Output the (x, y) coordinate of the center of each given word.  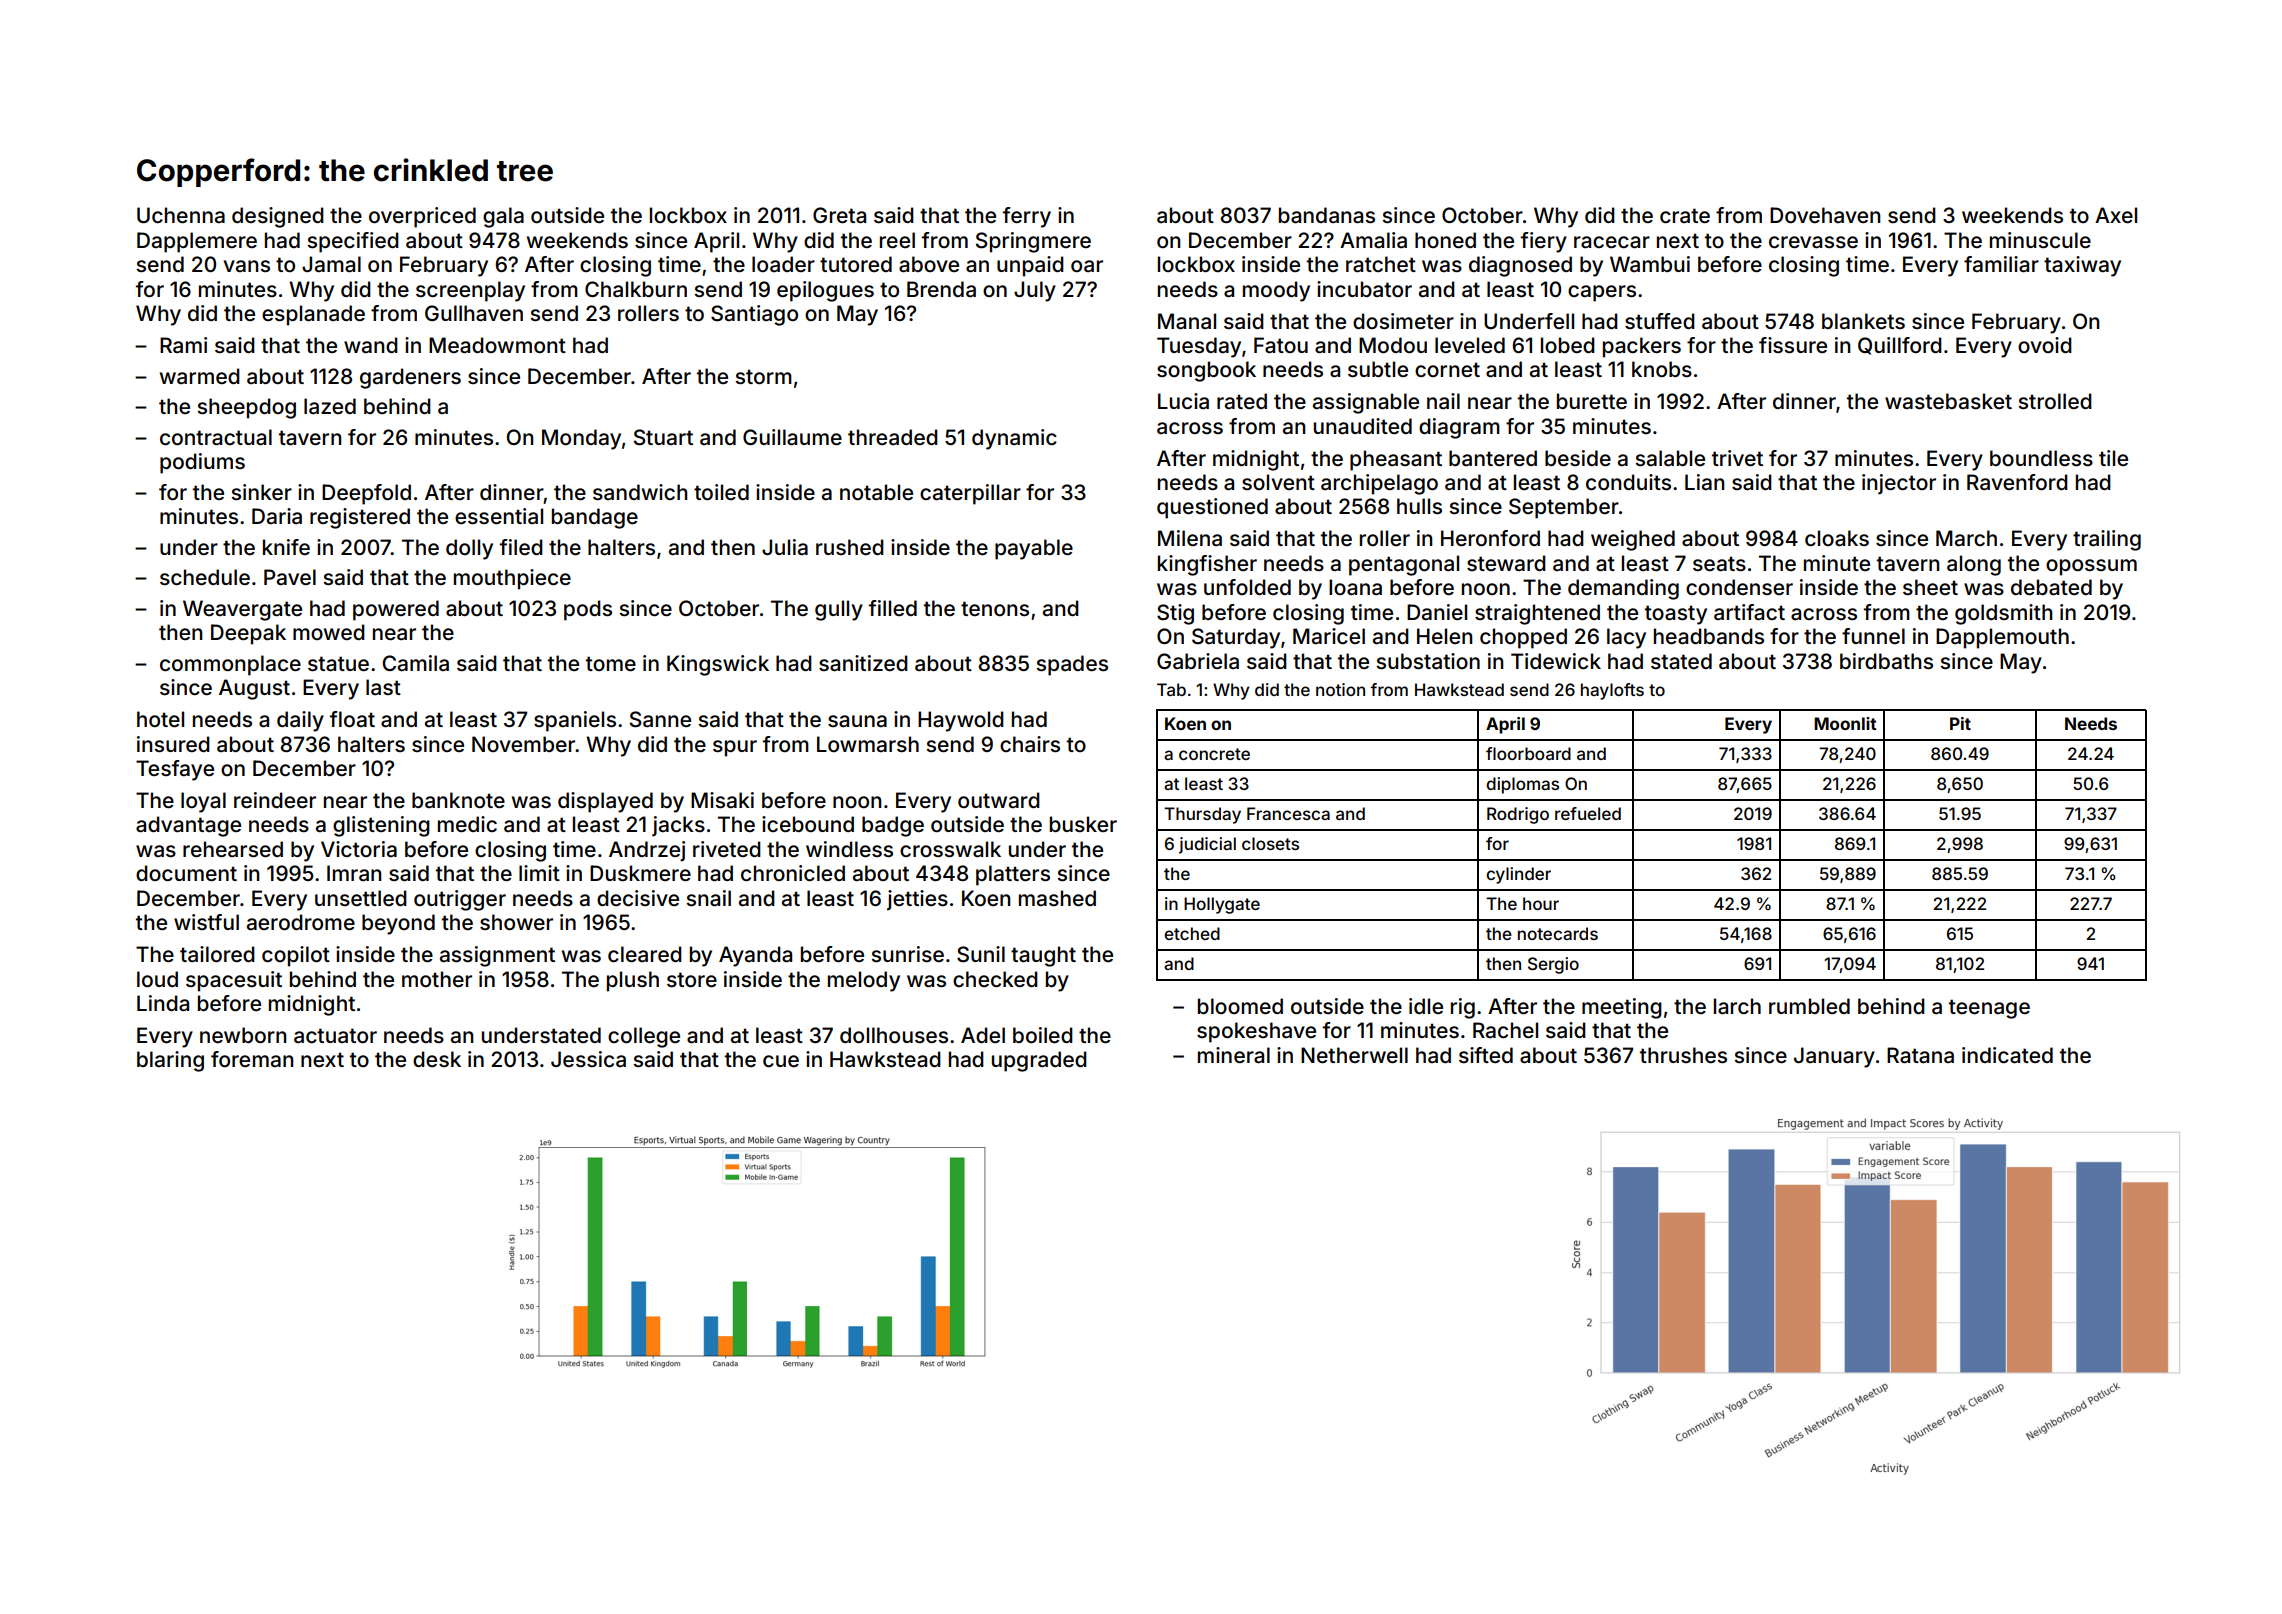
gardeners (410, 378)
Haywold (961, 721)
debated (2051, 587)
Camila (415, 663)
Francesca (1288, 813)
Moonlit (1845, 723)
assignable (1366, 403)
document (186, 873)
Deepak (248, 634)
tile (2113, 458)
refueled (1588, 813)
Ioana (1355, 587)
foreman (252, 1059)
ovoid (2045, 345)
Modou (1393, 345)
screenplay (470, 291)
